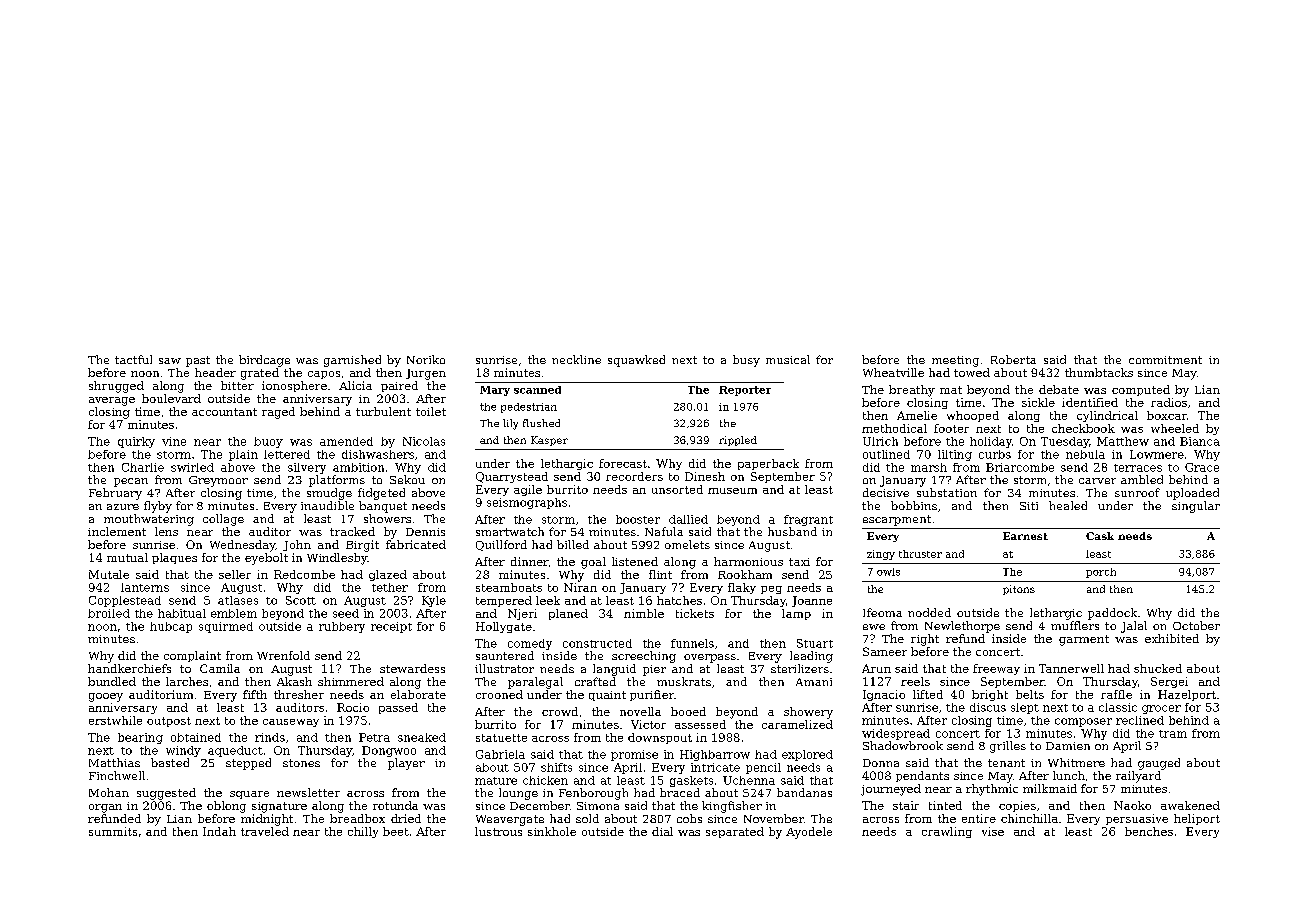  I want to click on Matthias, so click(114, 762).
